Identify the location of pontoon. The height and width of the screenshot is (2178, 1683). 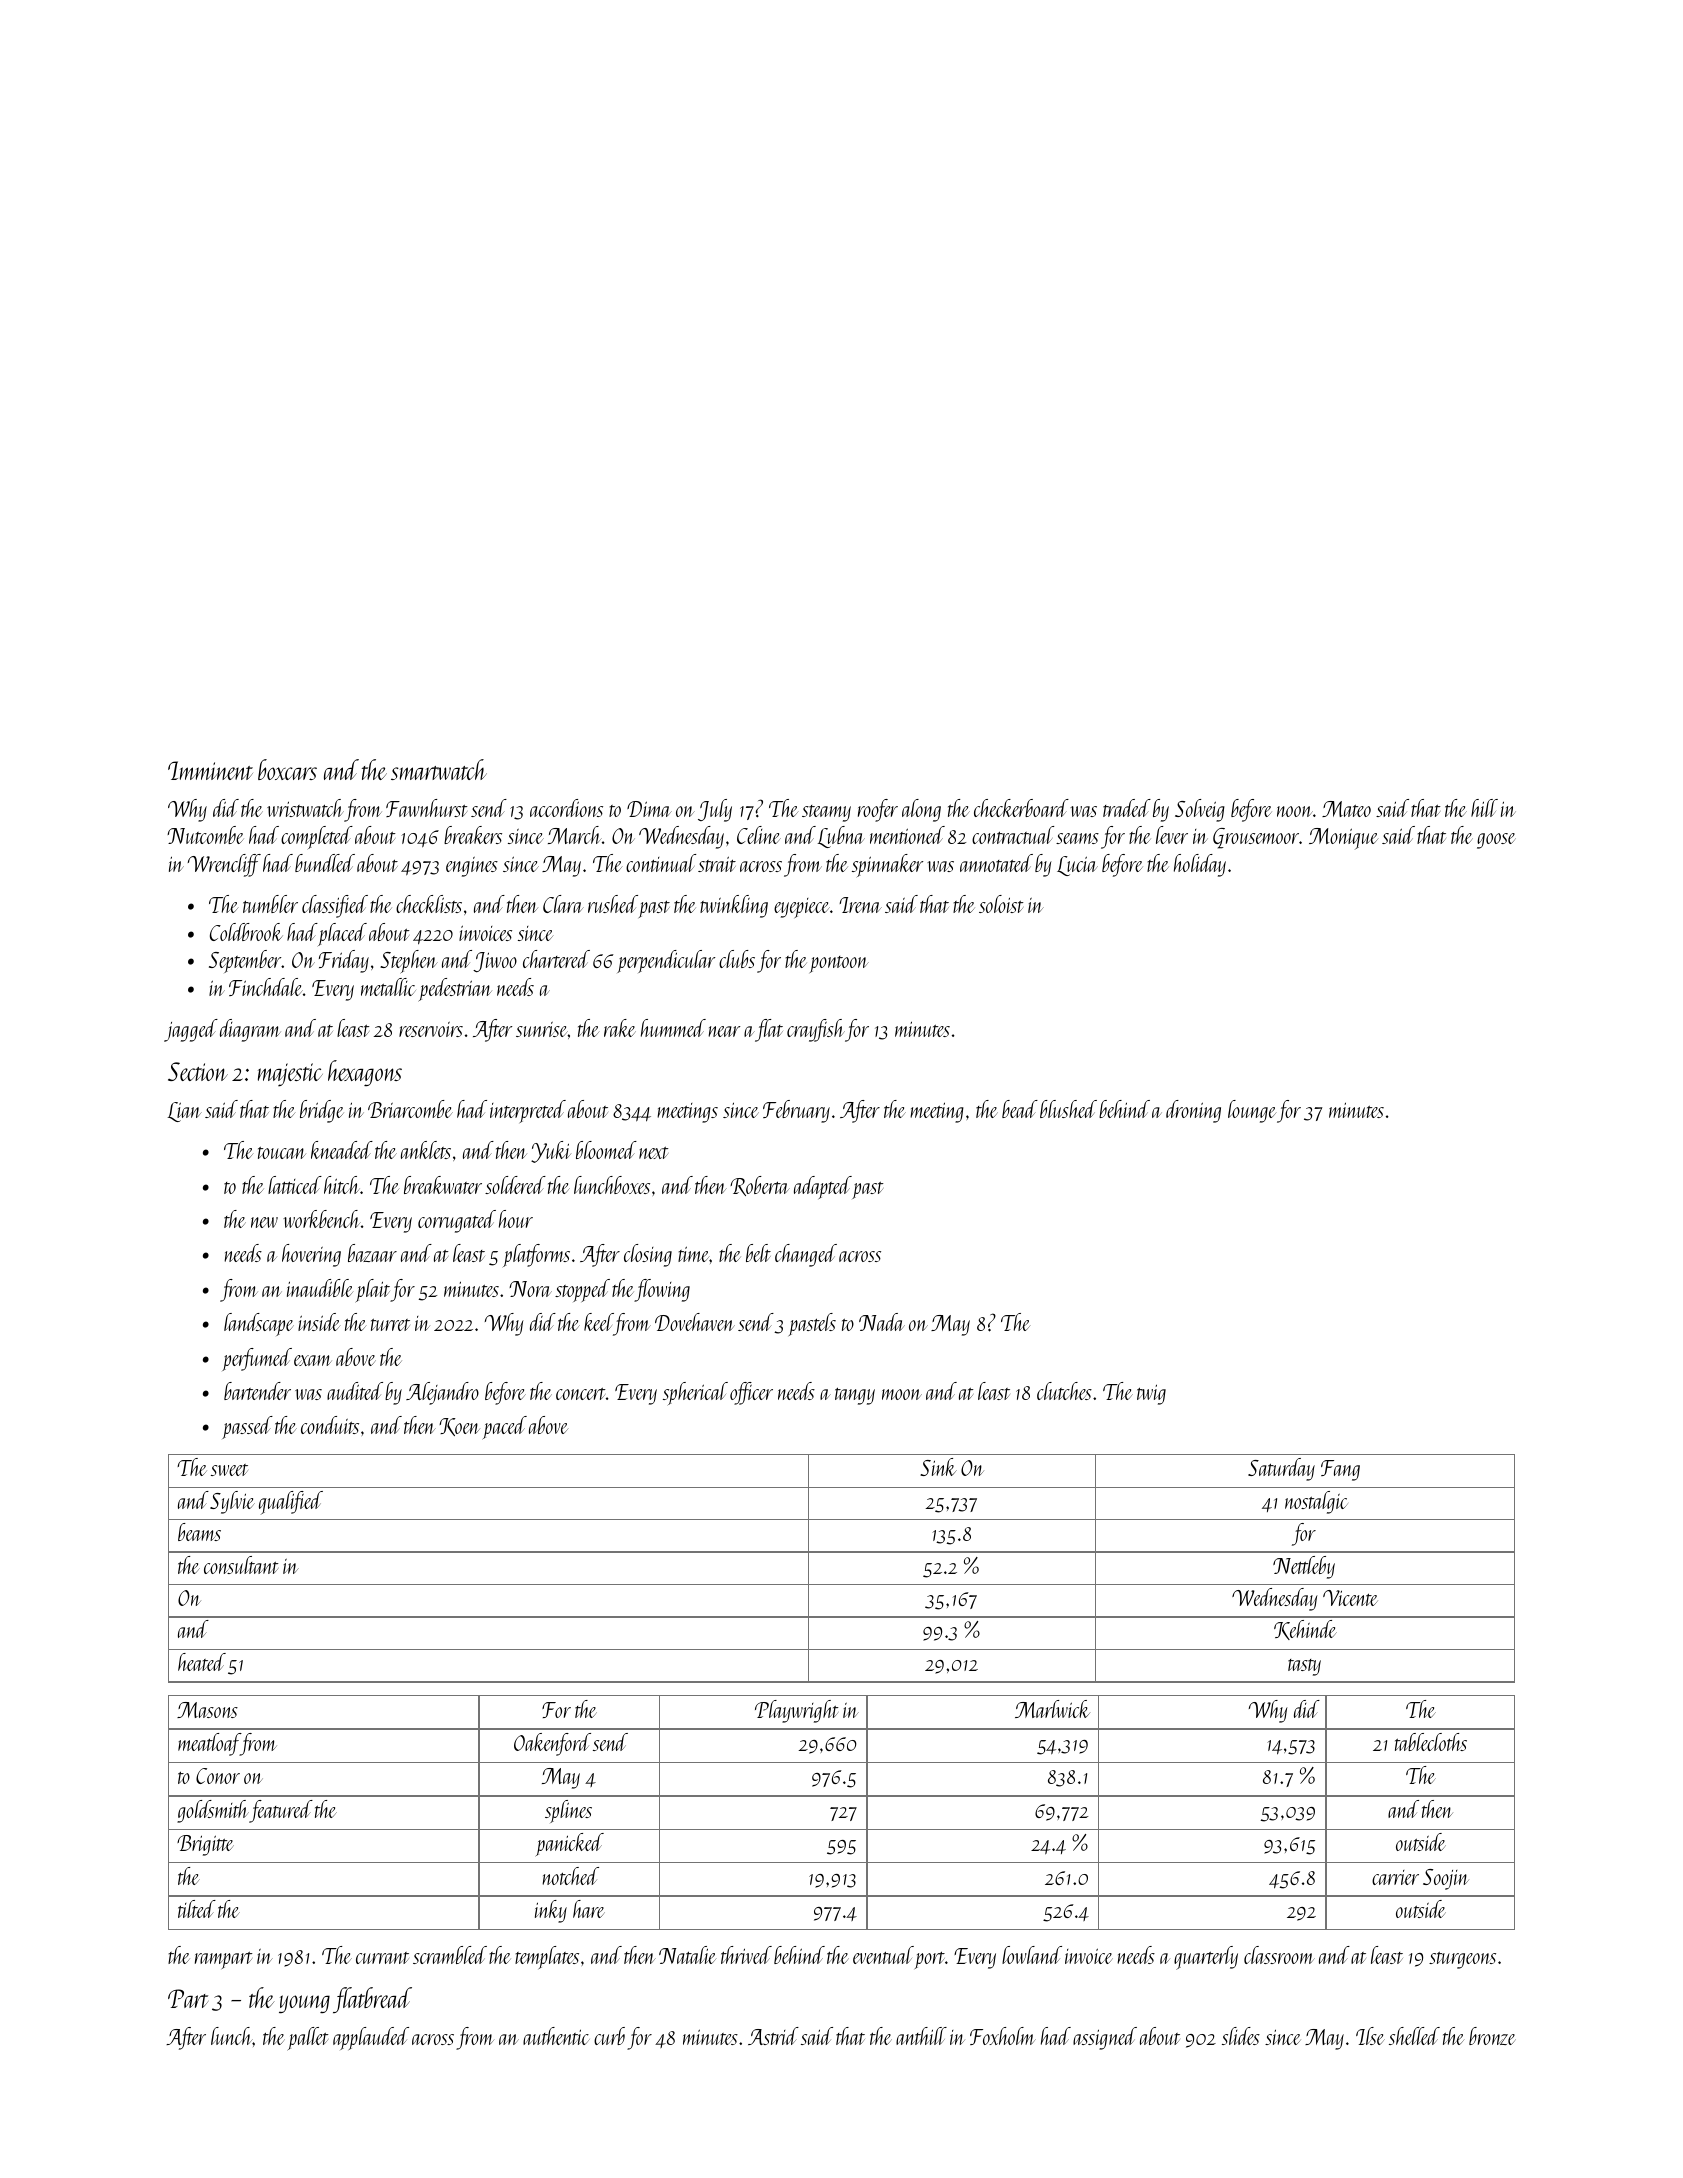
(839, 964).
